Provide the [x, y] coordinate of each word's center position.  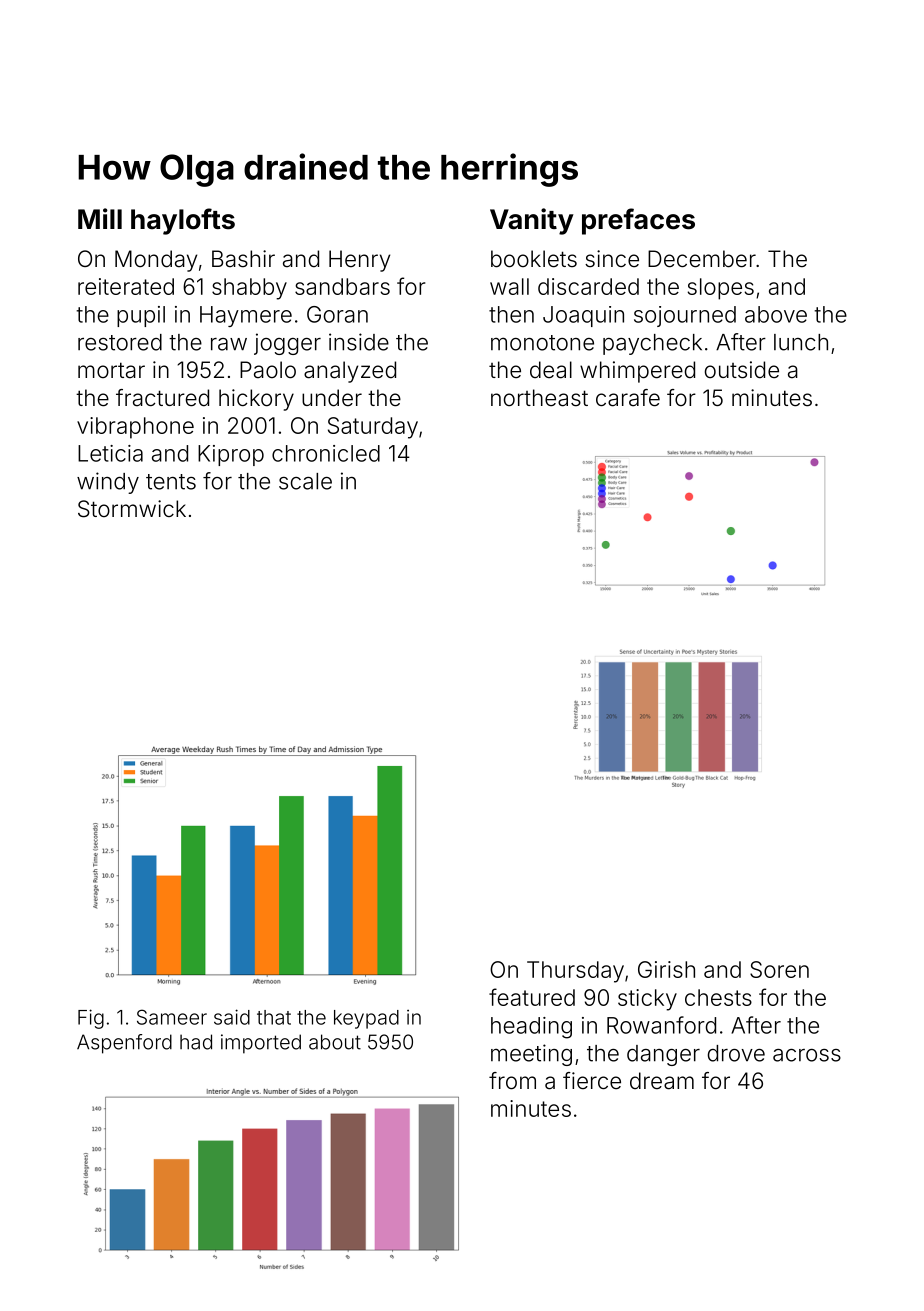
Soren [779, 969]
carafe [628, 398]
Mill [100, 218]
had [196, 1042]
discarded [588, 286]
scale [305, 481]
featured [532, 997]
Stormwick [132, 509]
